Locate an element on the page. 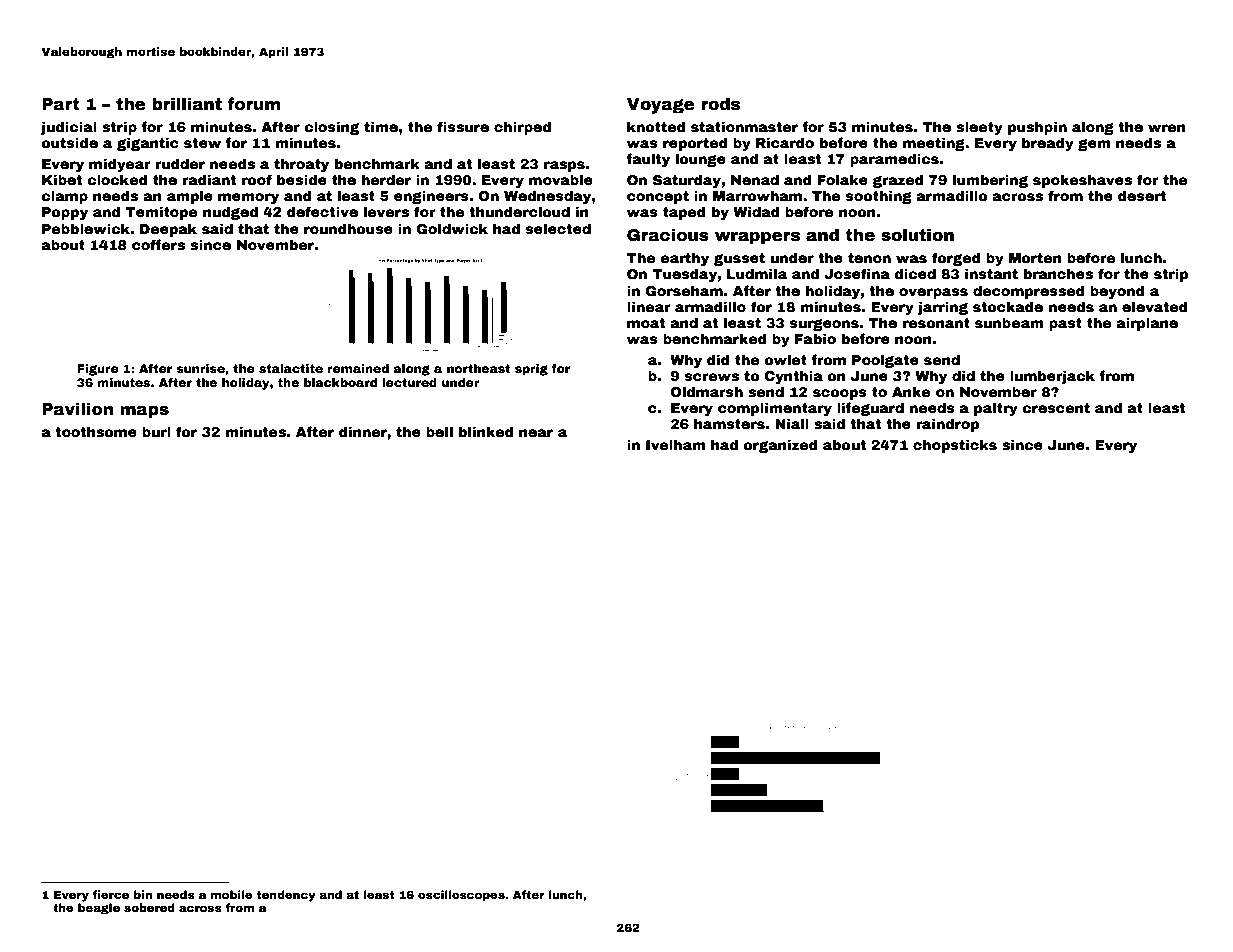 This image has width=1233, height=952. selected is located at coordinates (558, 228).
